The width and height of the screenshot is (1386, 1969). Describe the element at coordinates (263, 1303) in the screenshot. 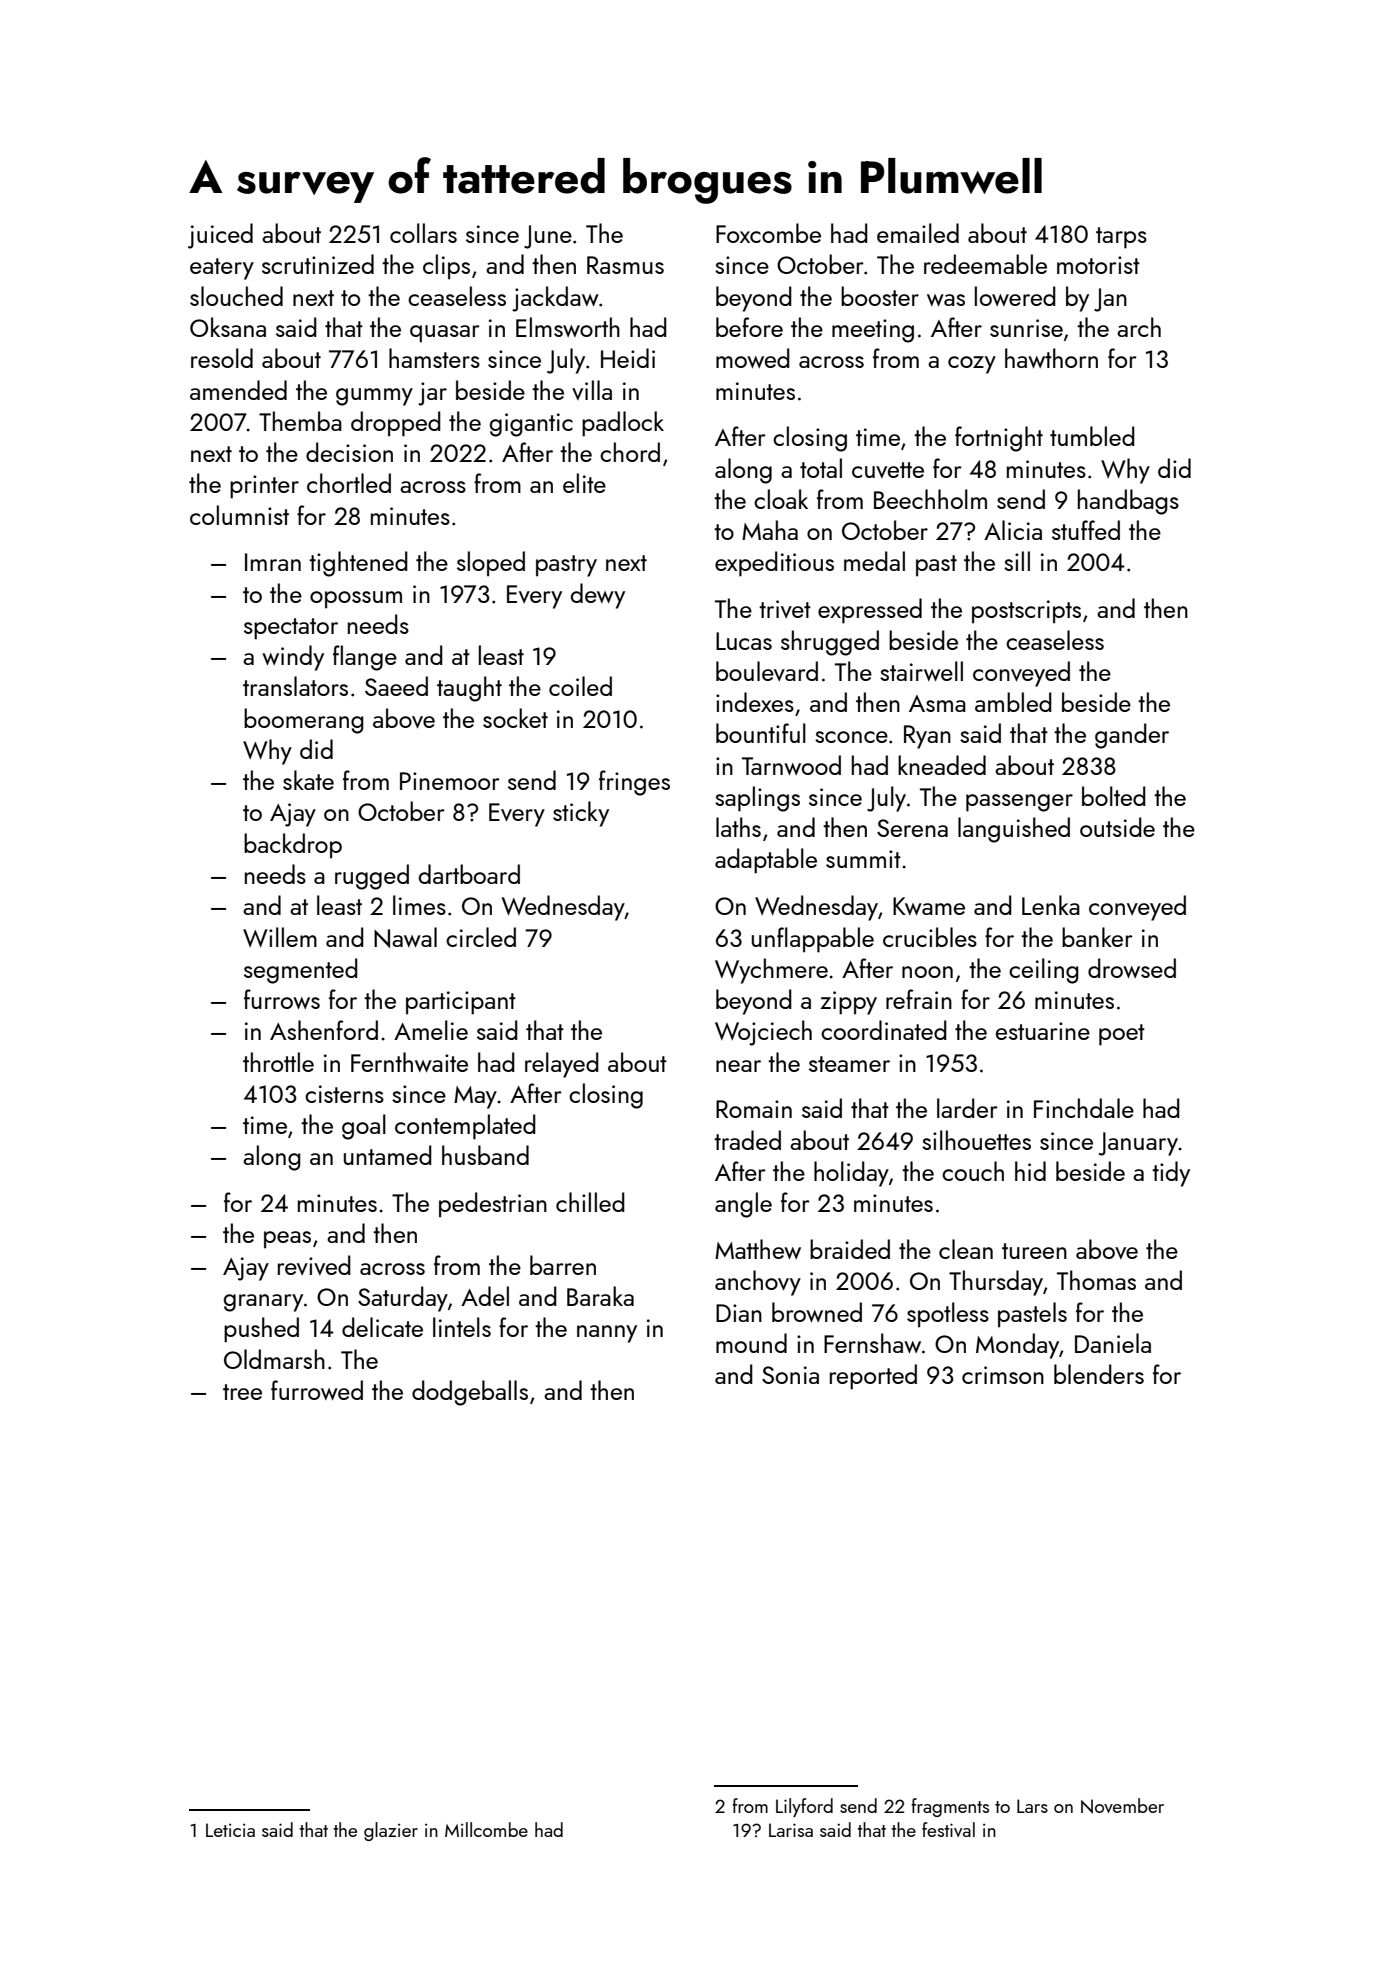

I see `granary` at that location.
